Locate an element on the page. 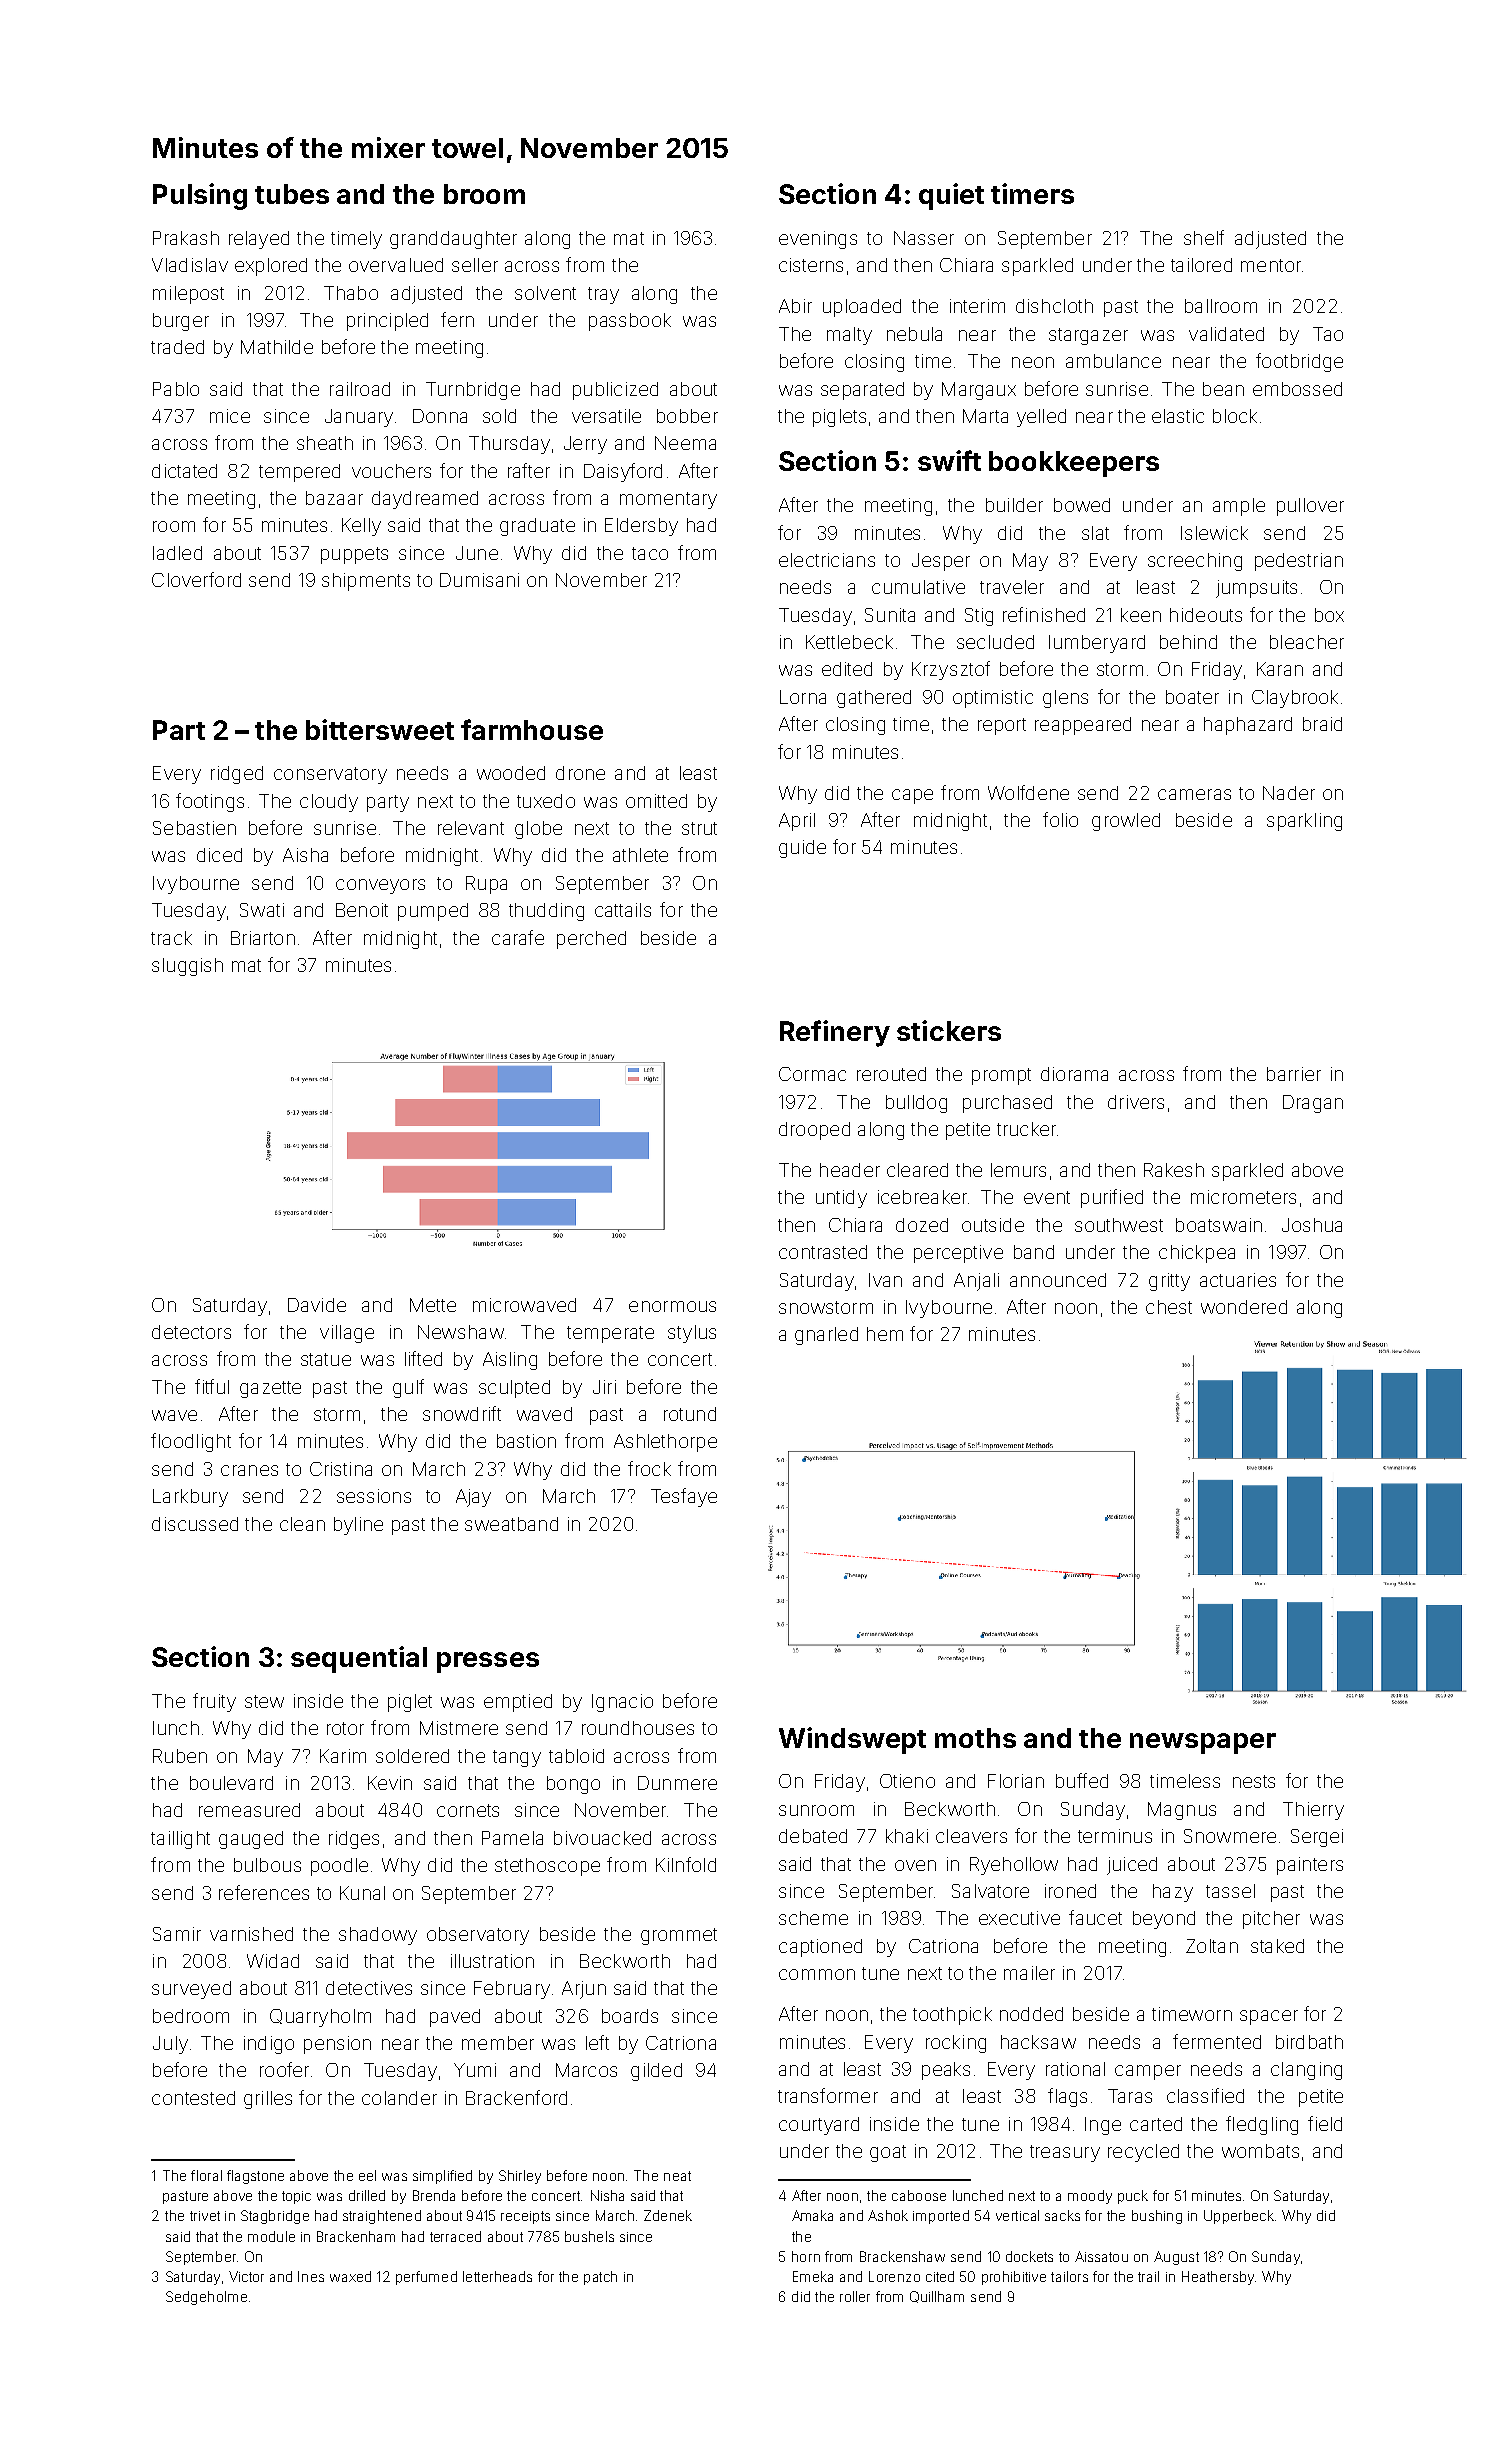 The image size is (1496, 2464). folio is located at coordinates (1060, 819).
